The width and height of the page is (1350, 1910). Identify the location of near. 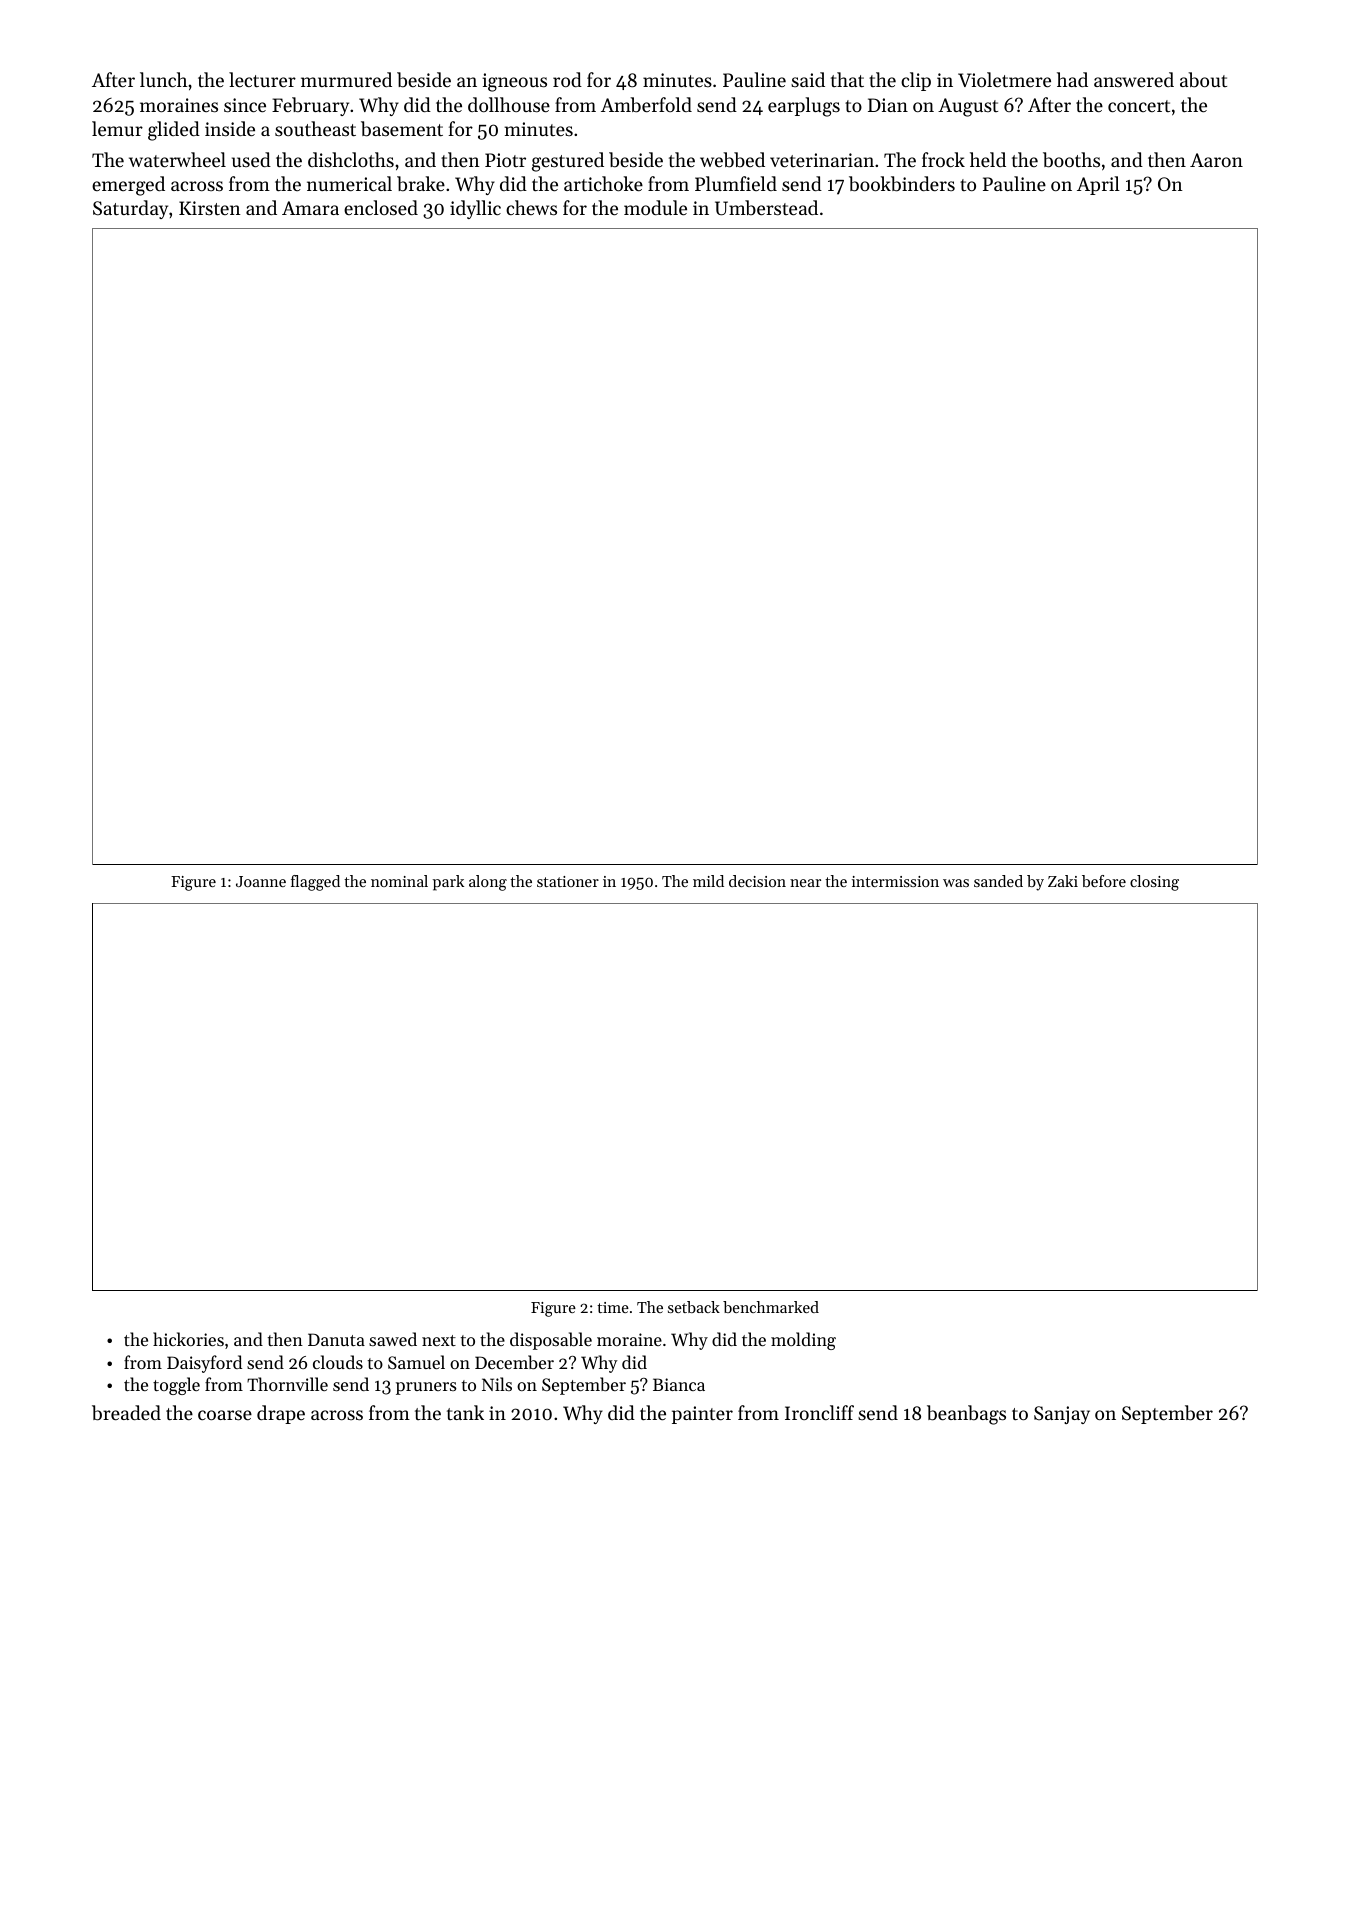
(805, 883).
